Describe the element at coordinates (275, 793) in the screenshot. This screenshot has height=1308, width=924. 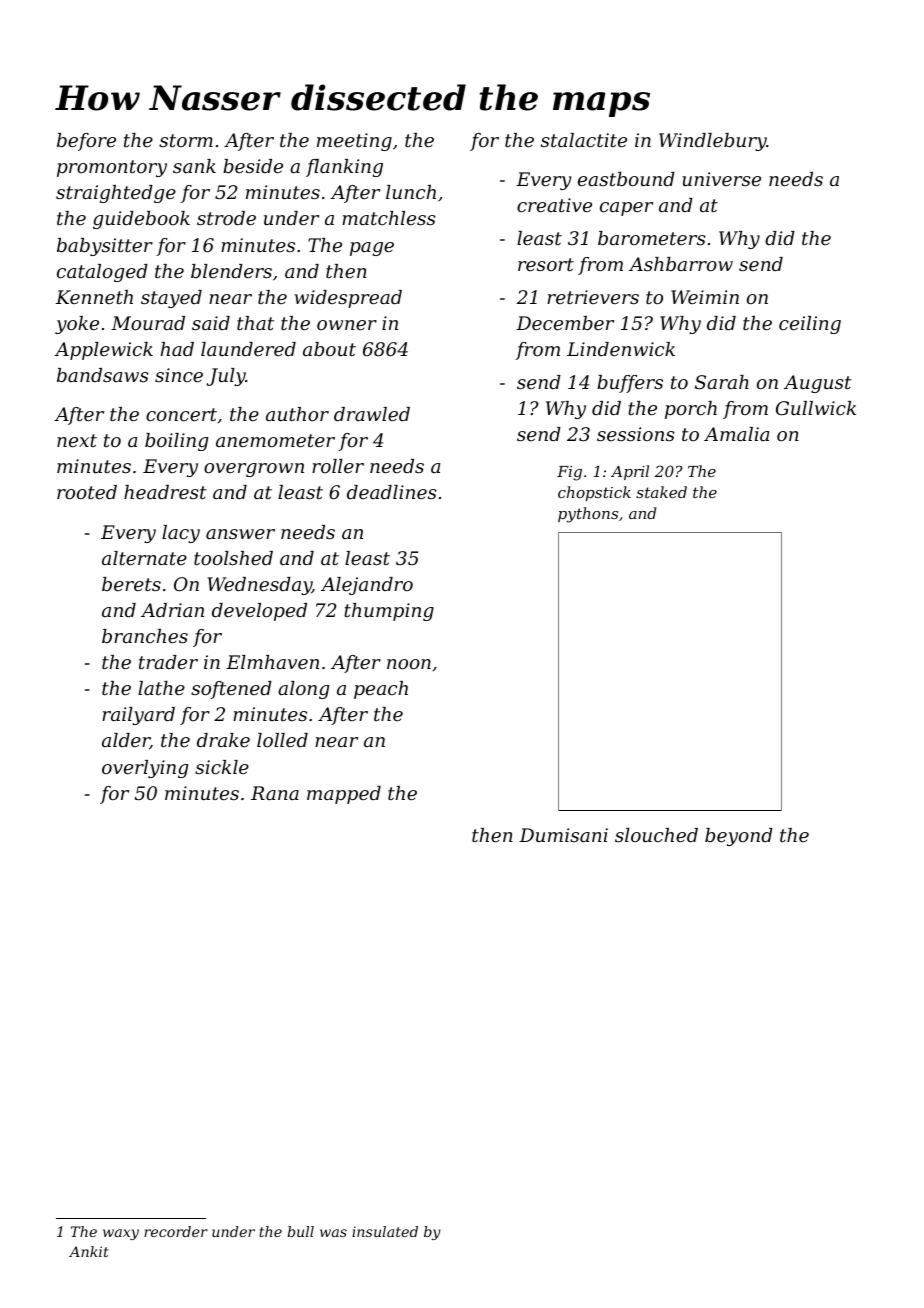
I see `Rana` at that location.
